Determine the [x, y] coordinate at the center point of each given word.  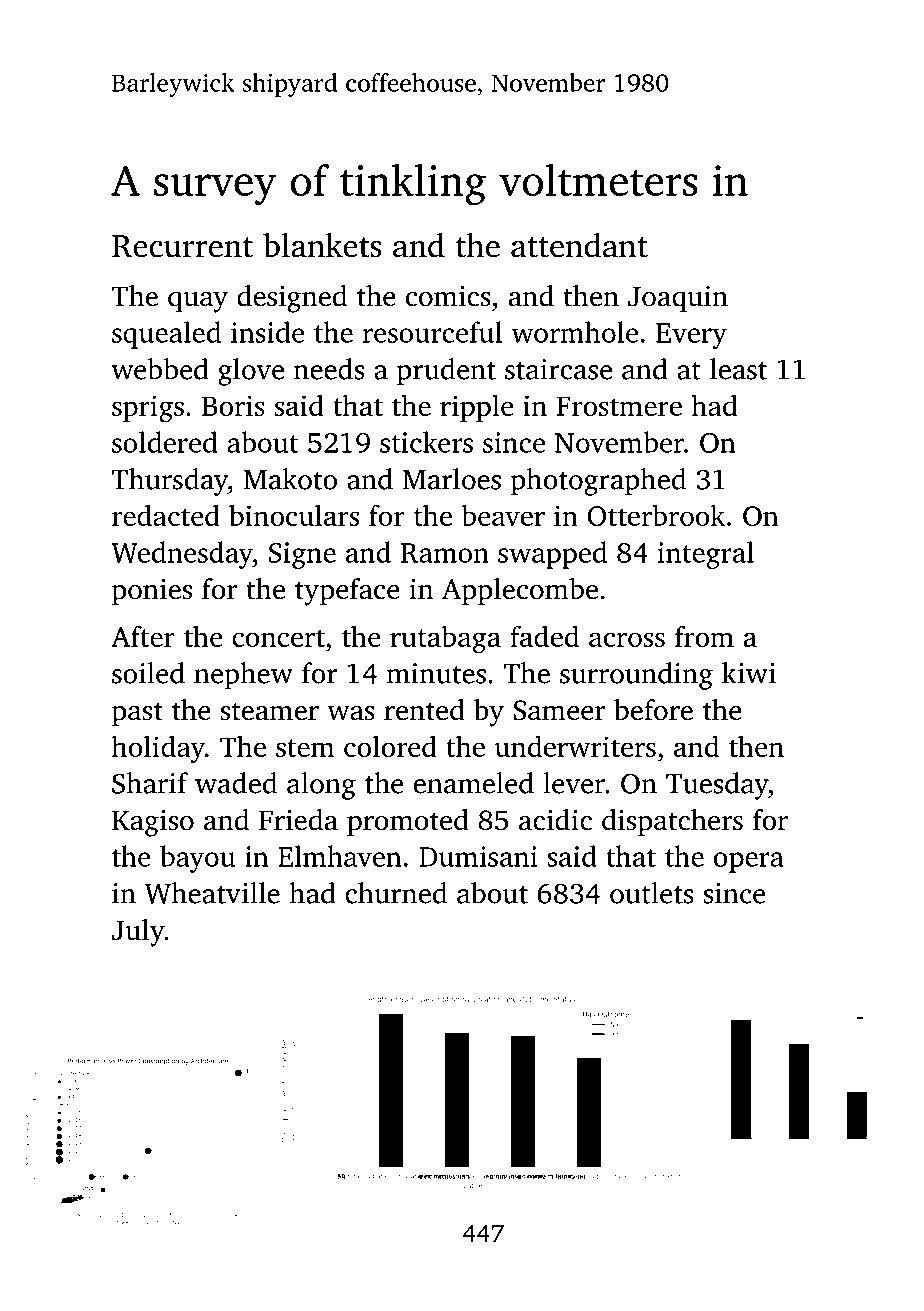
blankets [322, 245]
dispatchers [672, 822]
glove [251, 372]
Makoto [290, 479]
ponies [152, 592]
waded [236, 783]
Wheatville [212, 893]
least [738, 369]
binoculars [294, 515]
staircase [558, 369]
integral [706, 555]
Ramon [445, 553]
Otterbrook [656, 515]
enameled [474, 783]
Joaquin [678, 299]
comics [448, 296]
